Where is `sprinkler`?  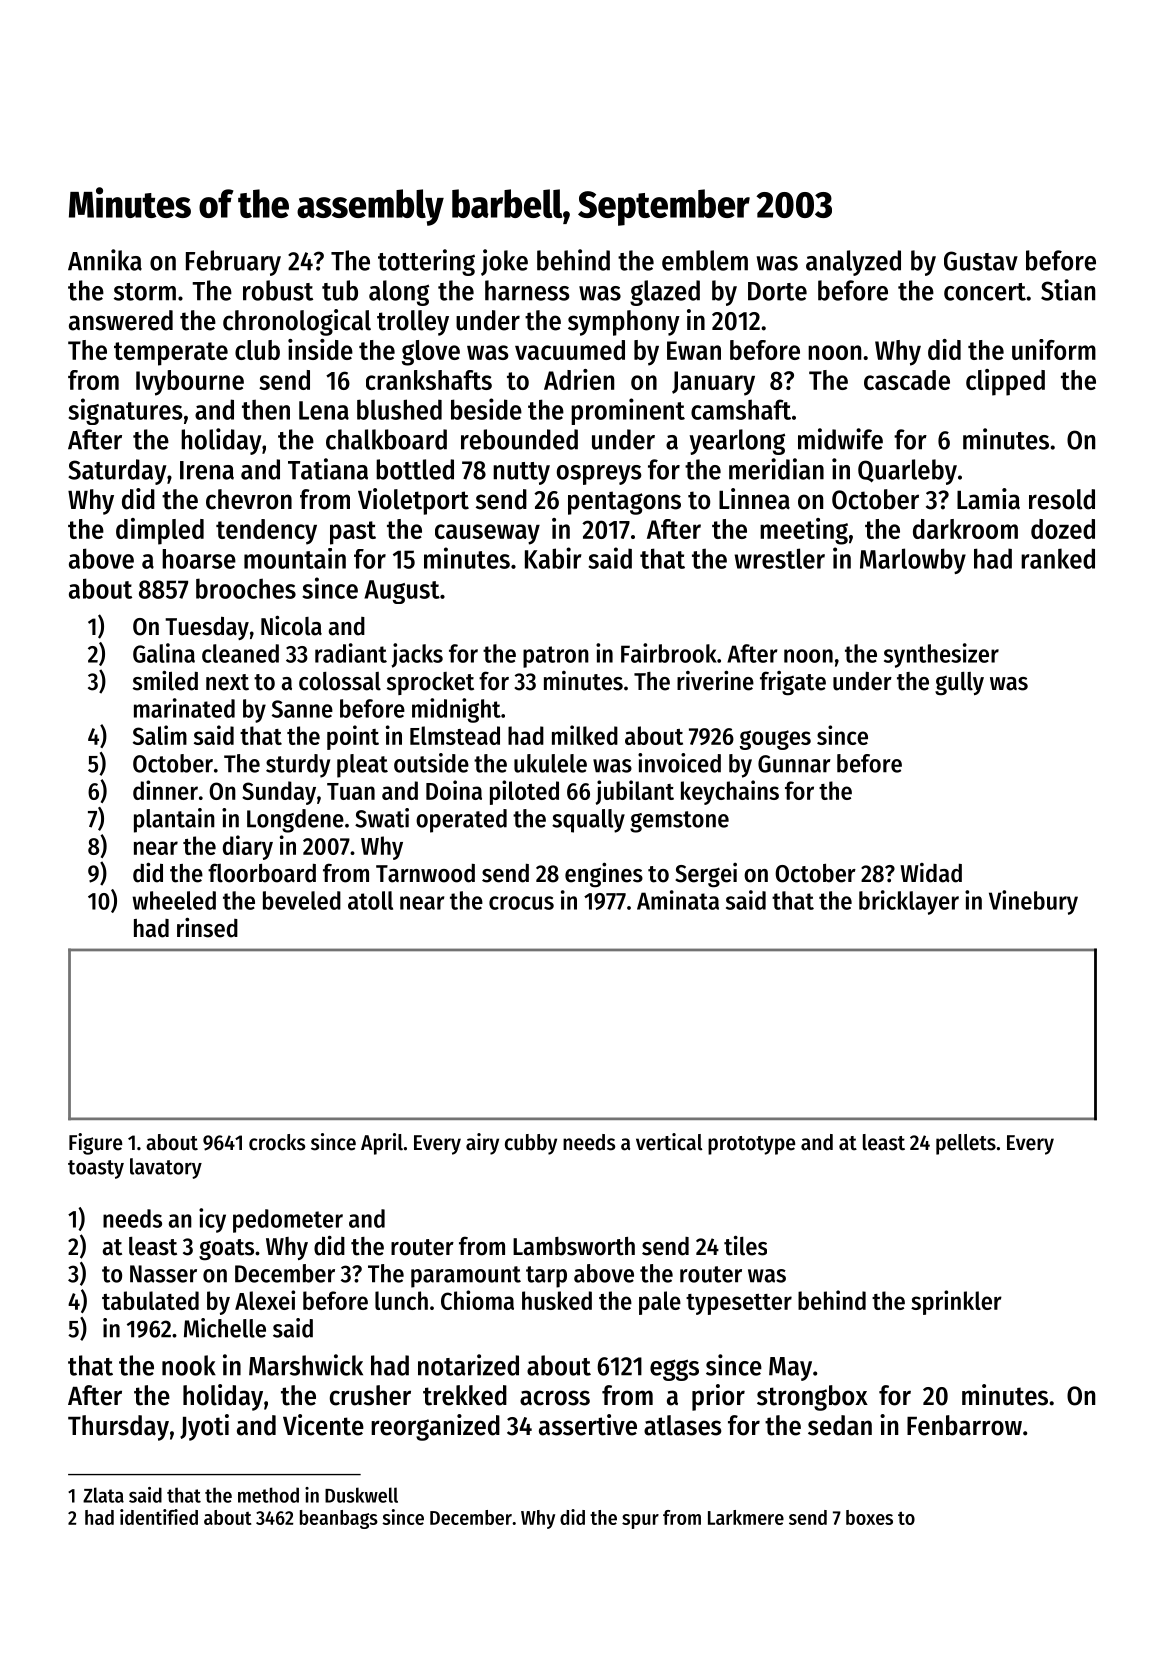 sprinkler is located at coordinates (956, 1302).
